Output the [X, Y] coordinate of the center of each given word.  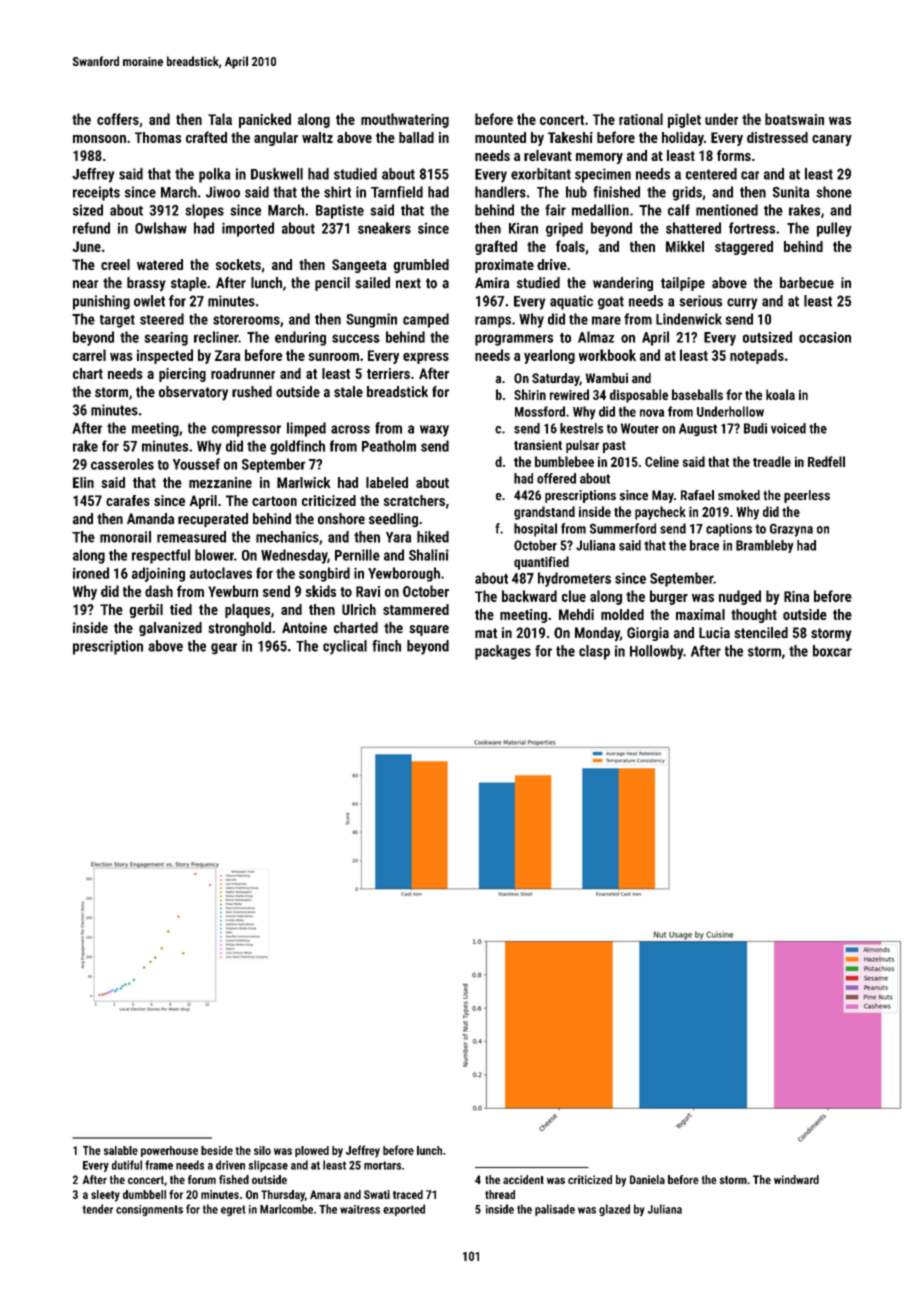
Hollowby [656, 652]
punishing [101, 302]
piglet [684, 120]
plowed [312, 1151]
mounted [500, 137]
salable [121, 1150]
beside [217, 1150]
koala [780, 394]
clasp [594, 652]
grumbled [421, 266]
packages [503, 652]
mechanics [287, 537]
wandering [623, 284]
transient [538, 445]
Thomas [158, 137]
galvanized [170, 629]
